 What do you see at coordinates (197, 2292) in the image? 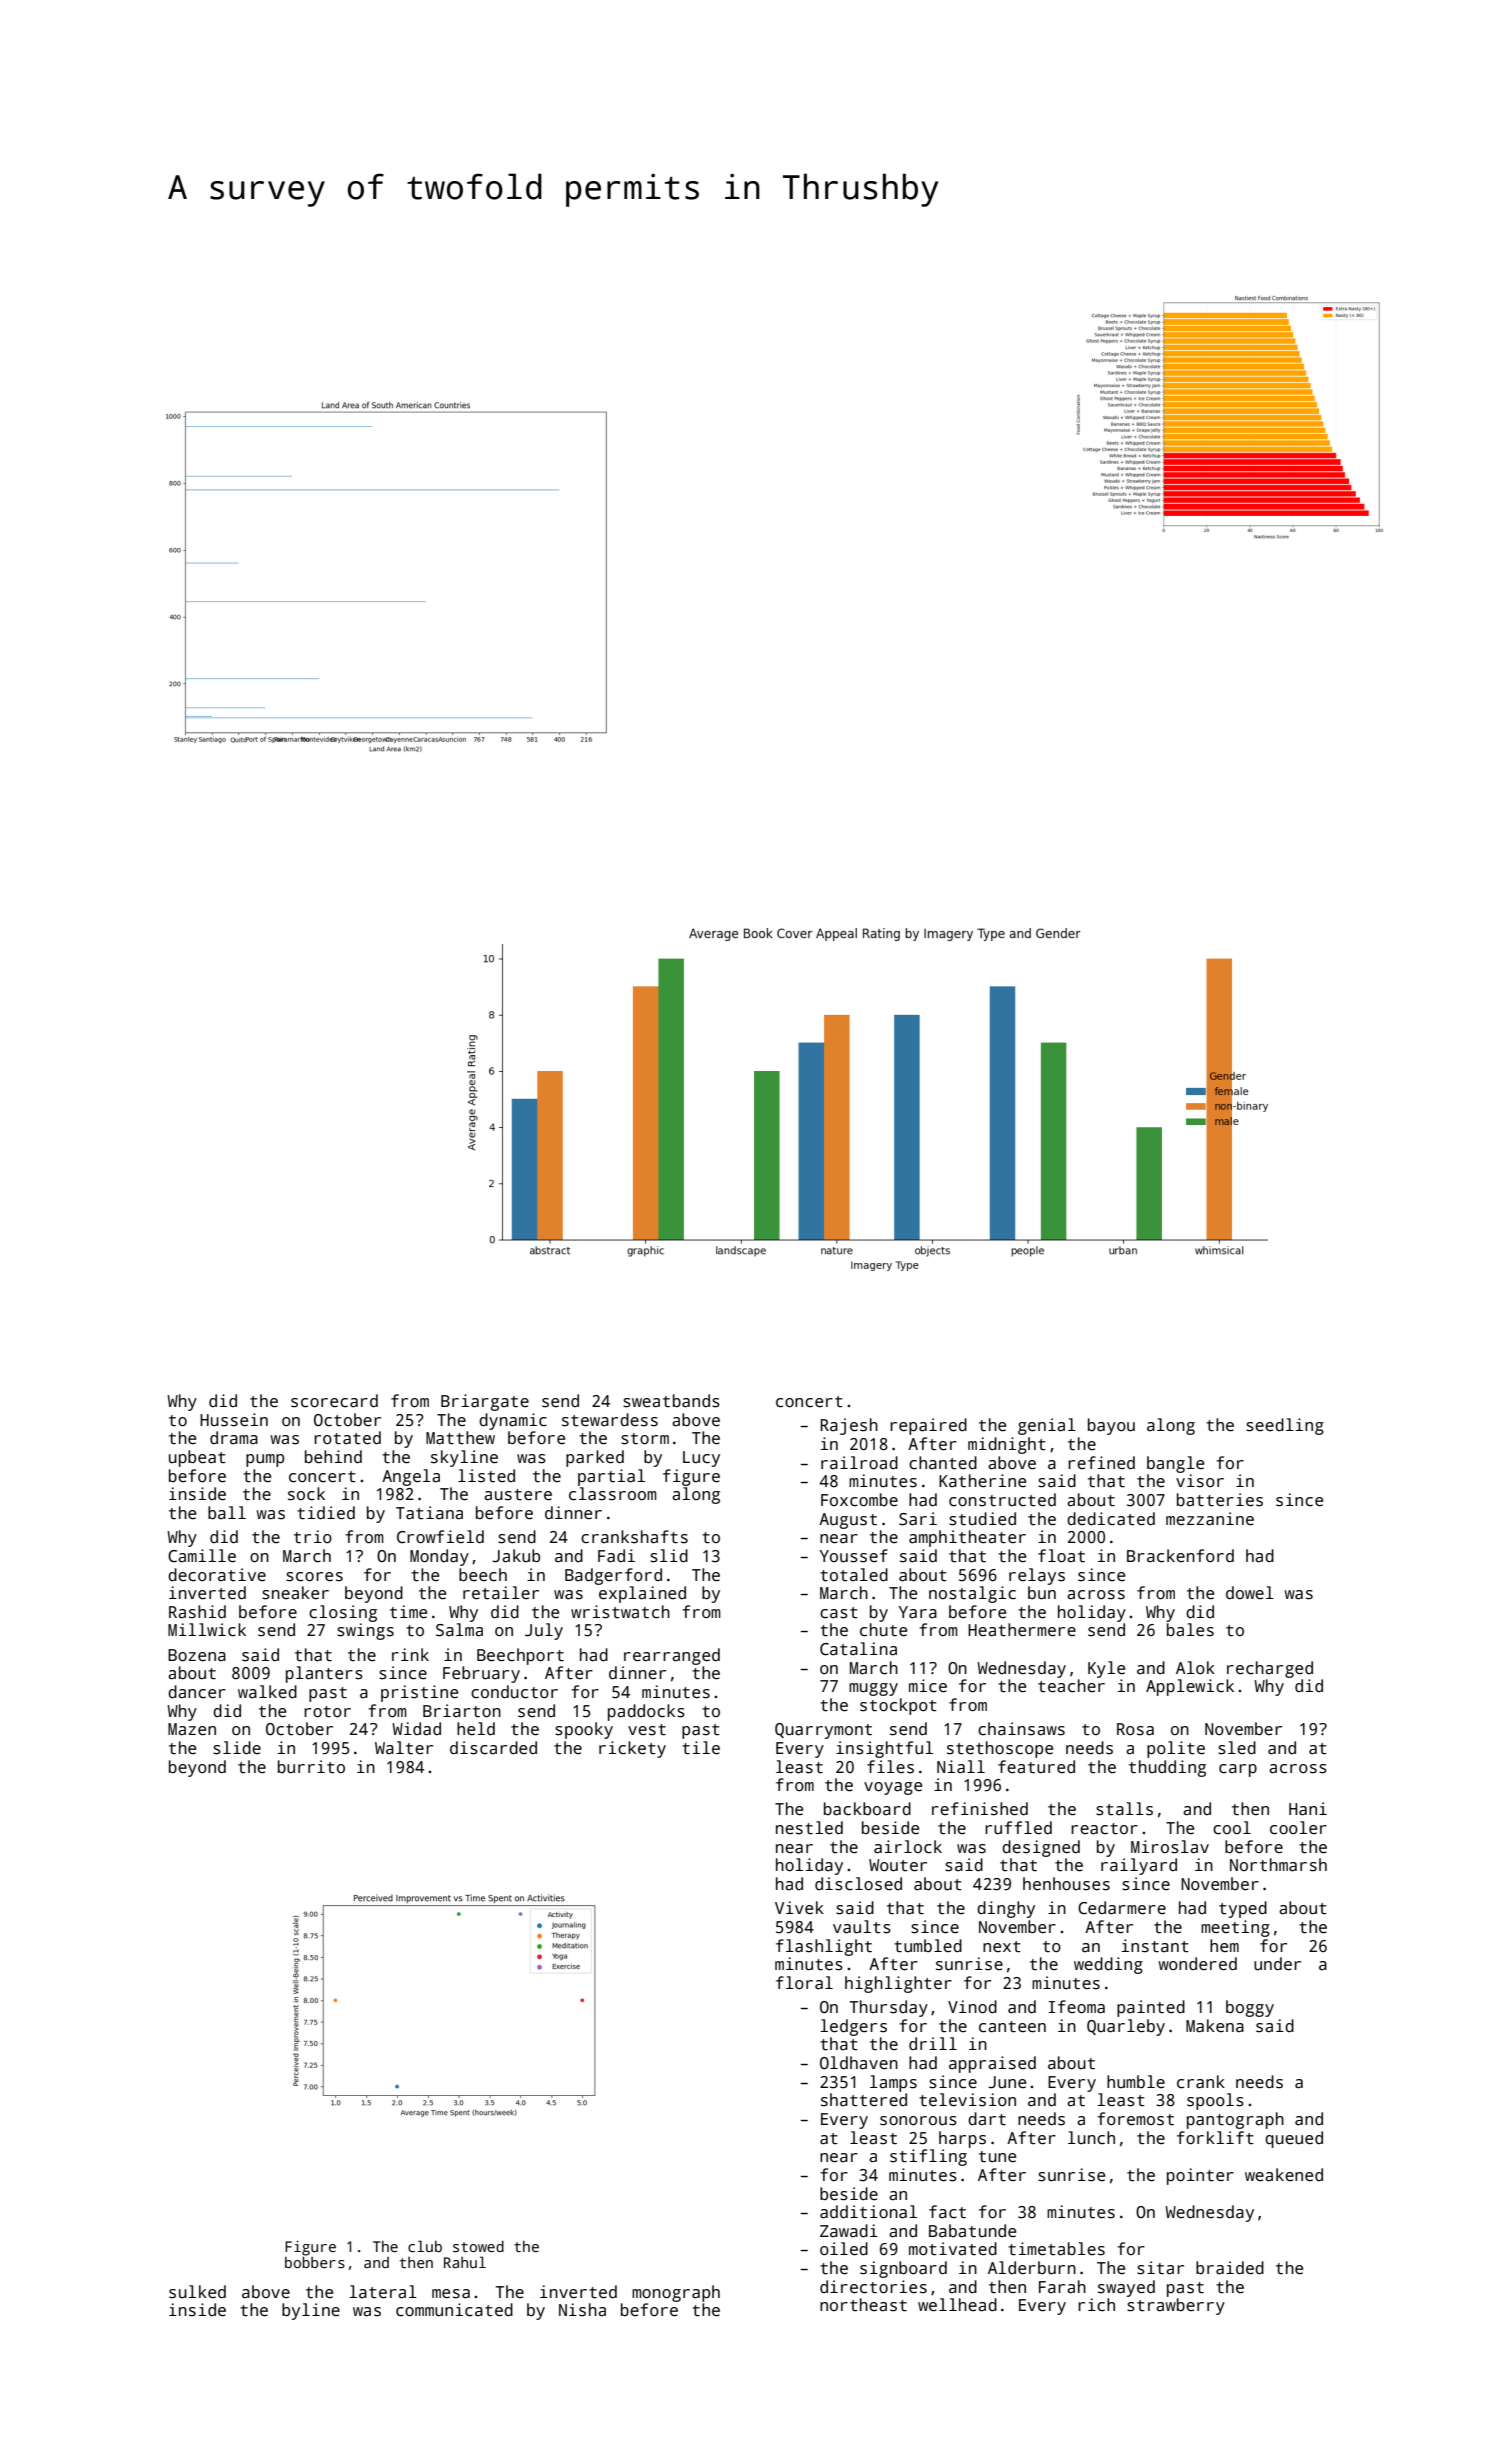
I see `sulked` at bounding box center [197, 2292].
